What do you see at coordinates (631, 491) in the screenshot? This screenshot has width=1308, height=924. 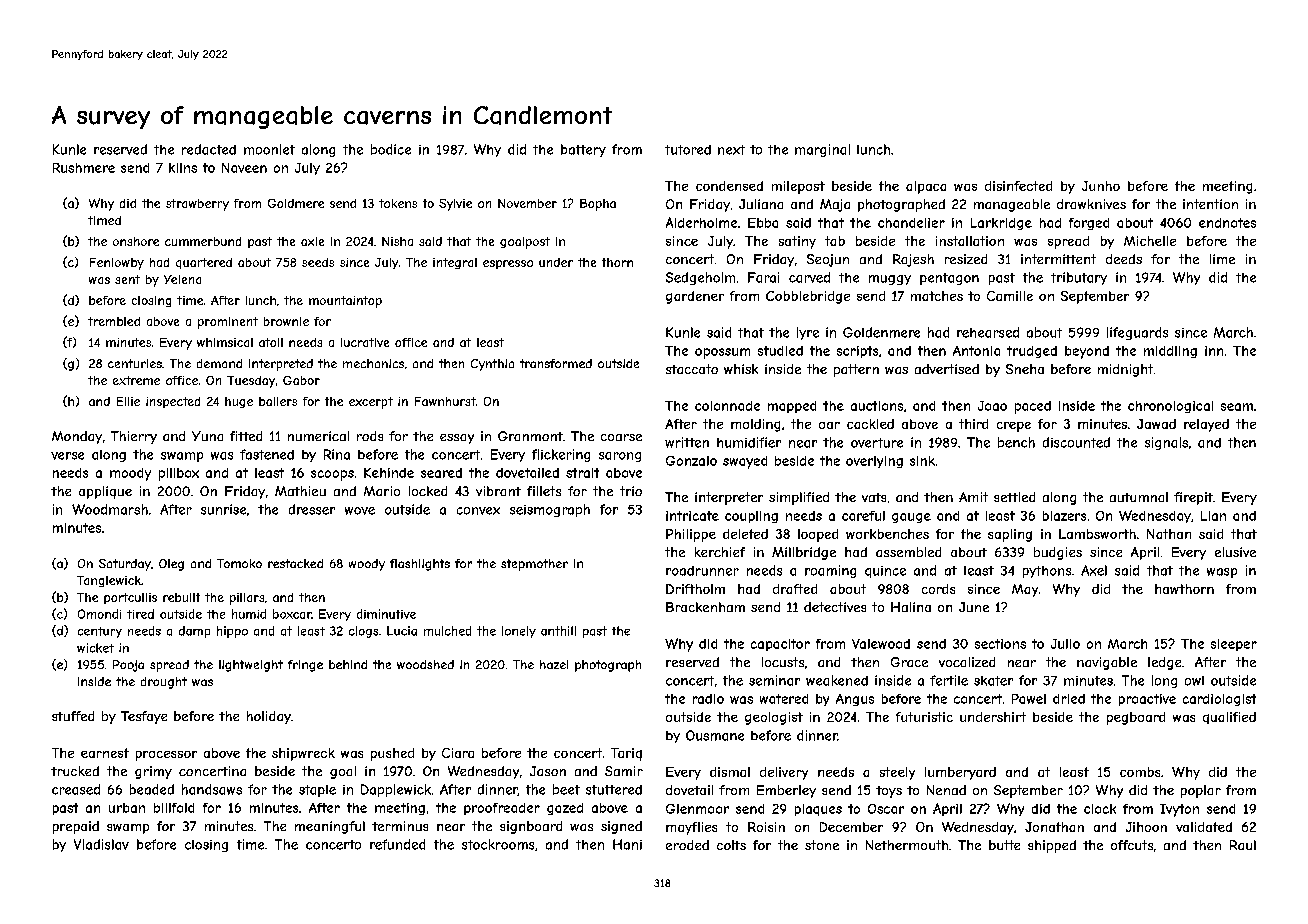 I see `trio` at bounding box center [631, 491].
